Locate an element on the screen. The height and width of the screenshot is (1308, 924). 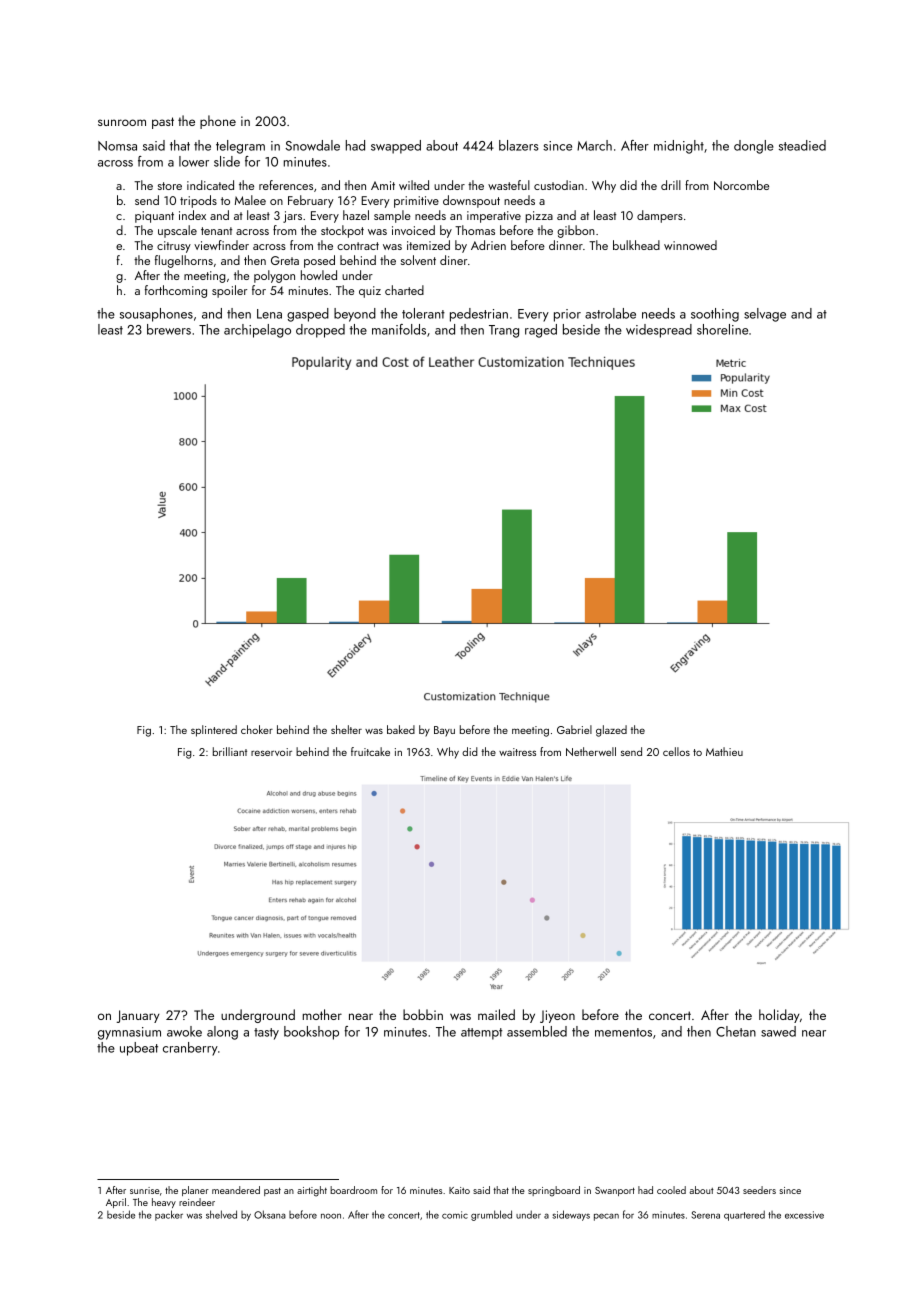
packer is located at coordinates (169, 1215).
